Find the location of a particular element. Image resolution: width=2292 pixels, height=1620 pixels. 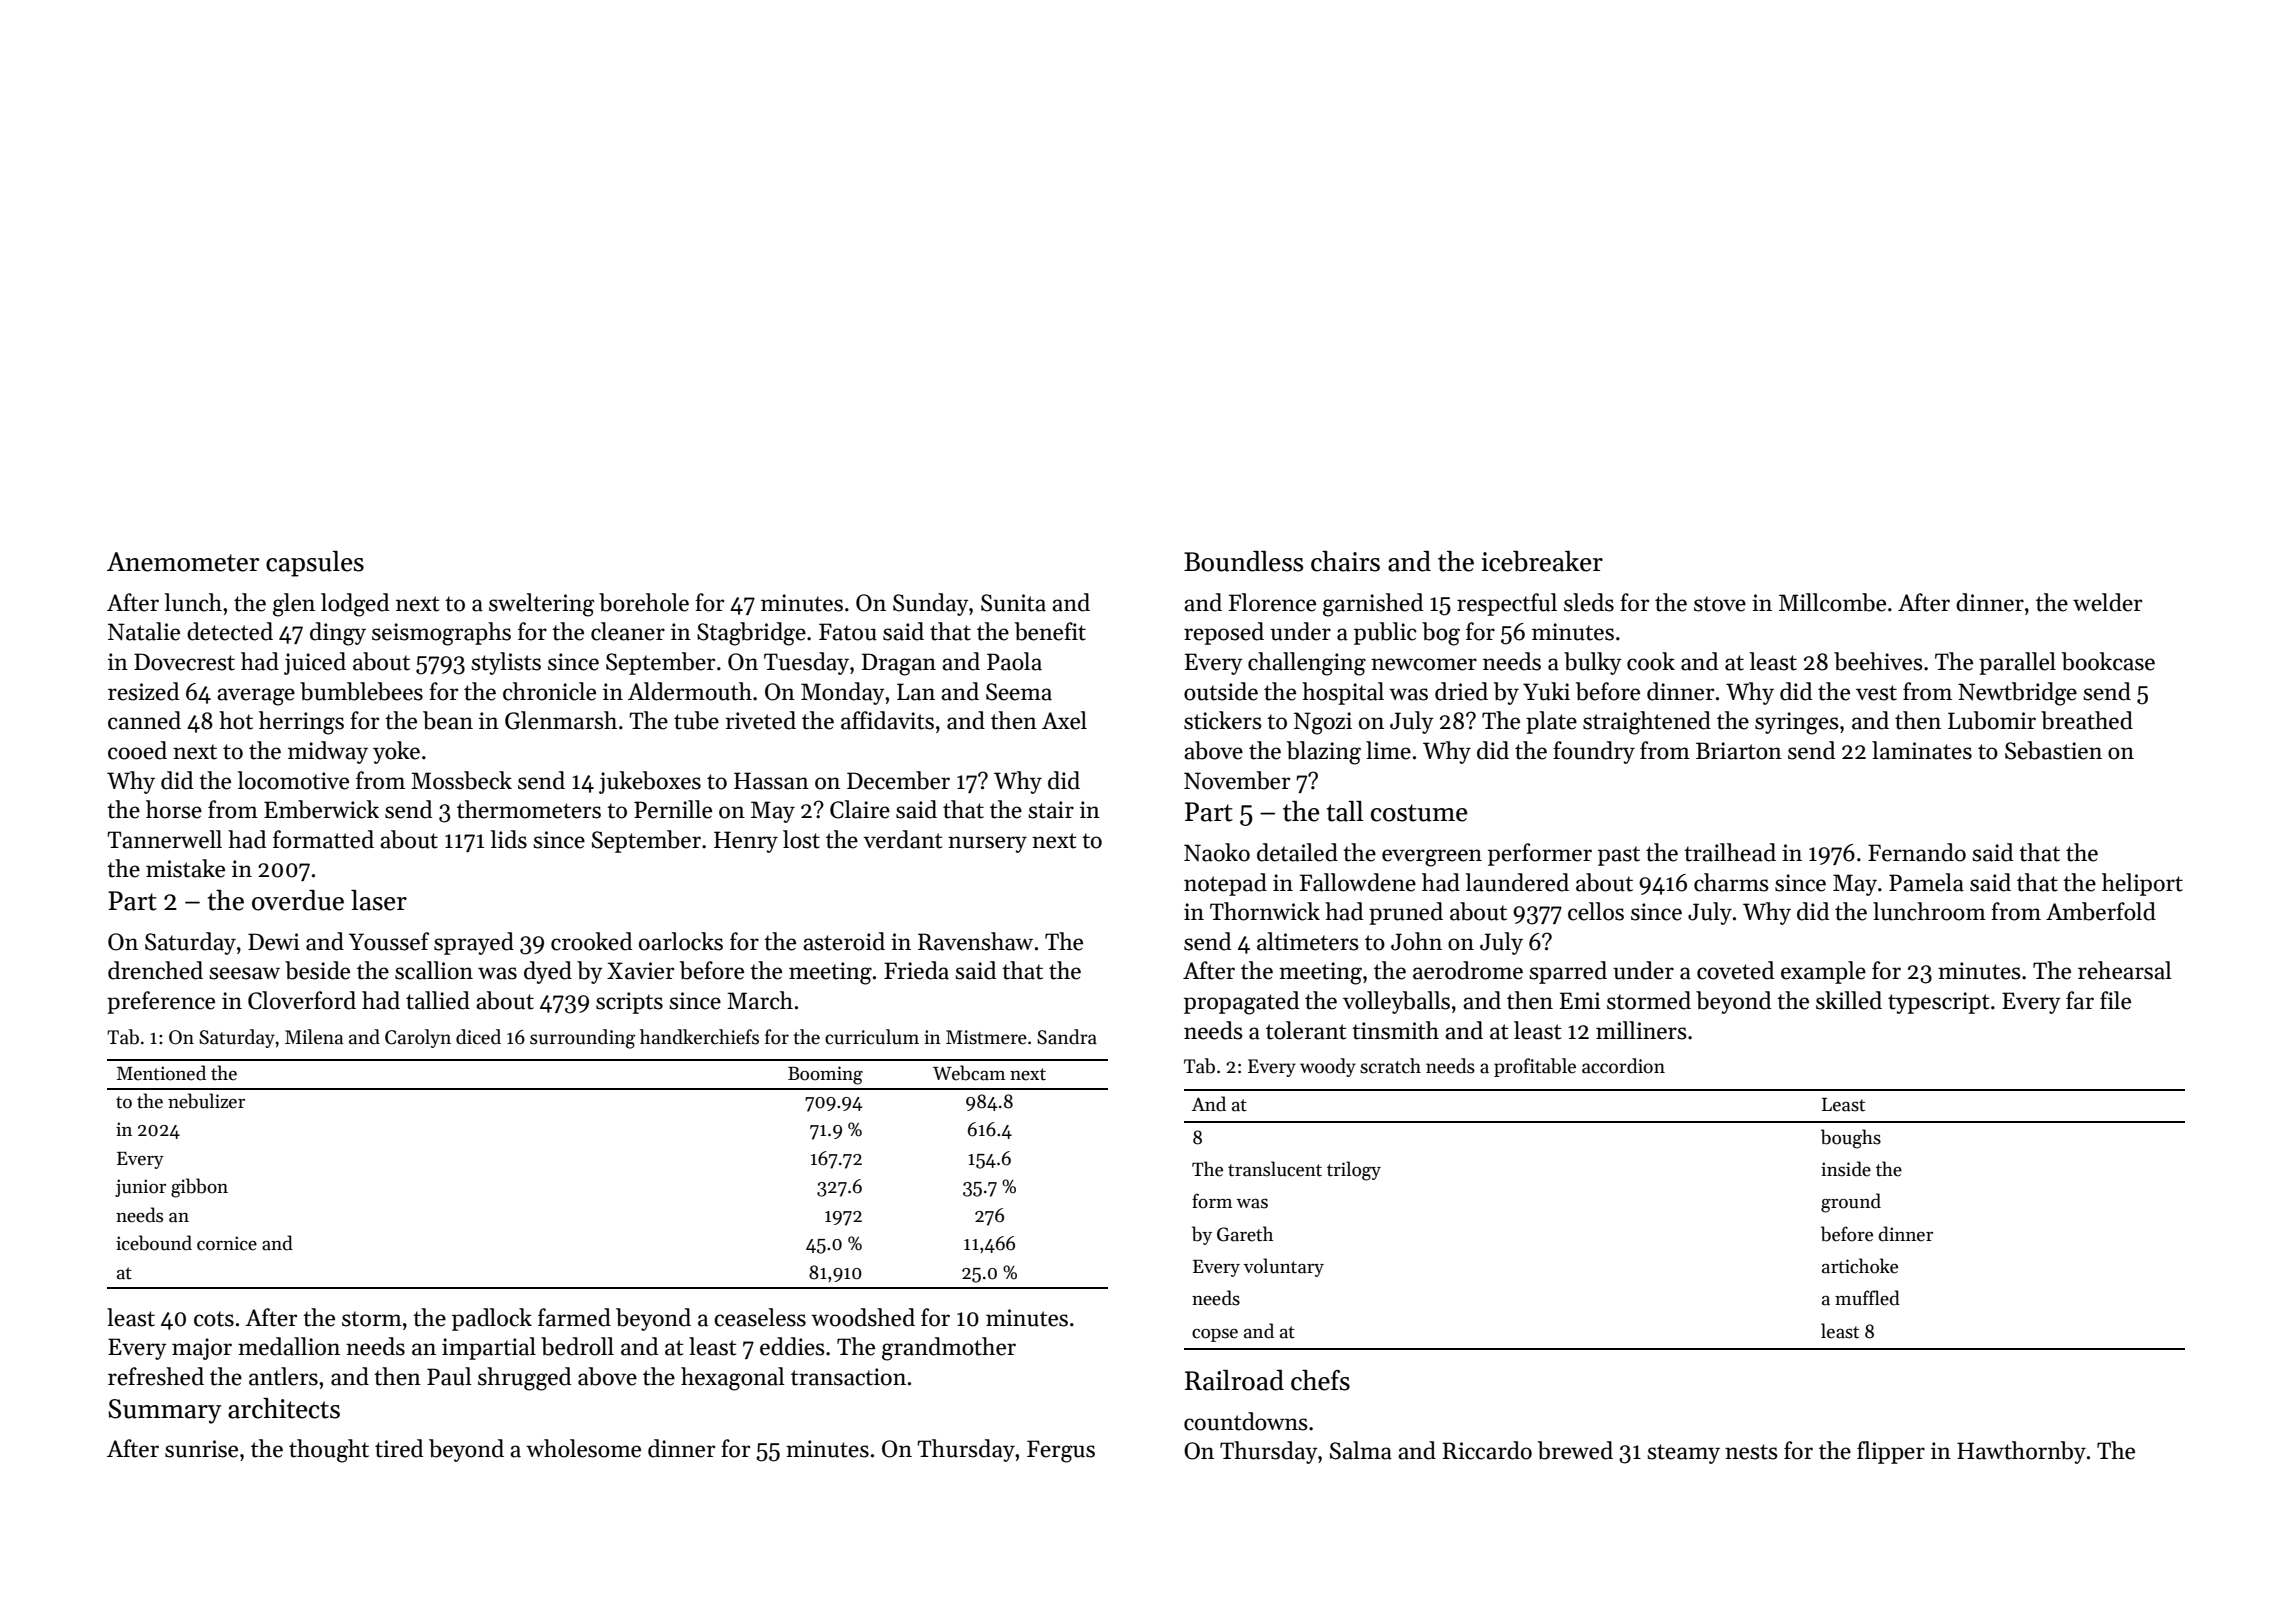

Amberfold is located at coordinates (2101, 911).
